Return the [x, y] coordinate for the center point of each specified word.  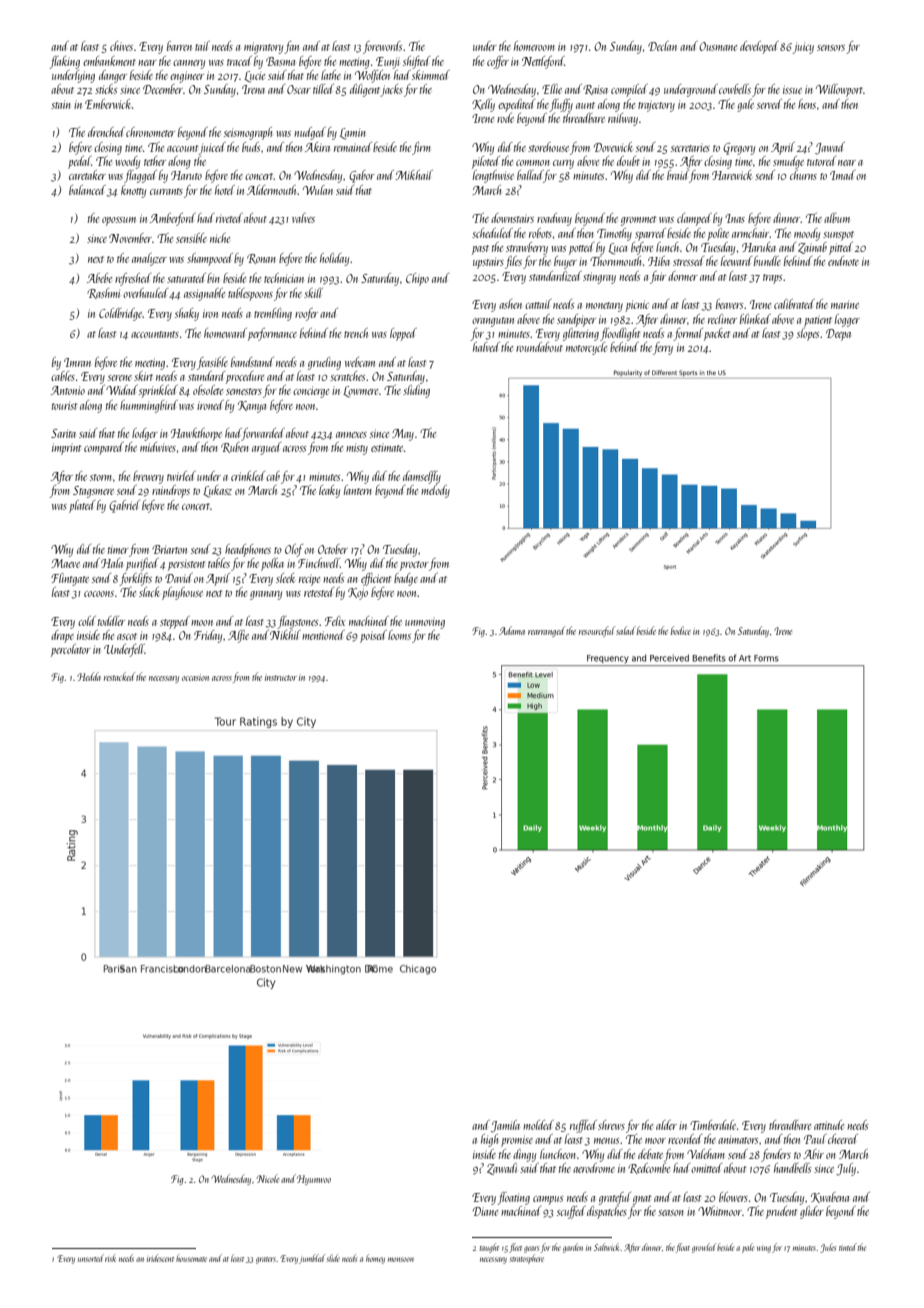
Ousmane [718, 46]
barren [179, 46]
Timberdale [713, 1125]
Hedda [89, 676]
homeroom [534, 46]
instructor [281, 677]
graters [266, 1260]
